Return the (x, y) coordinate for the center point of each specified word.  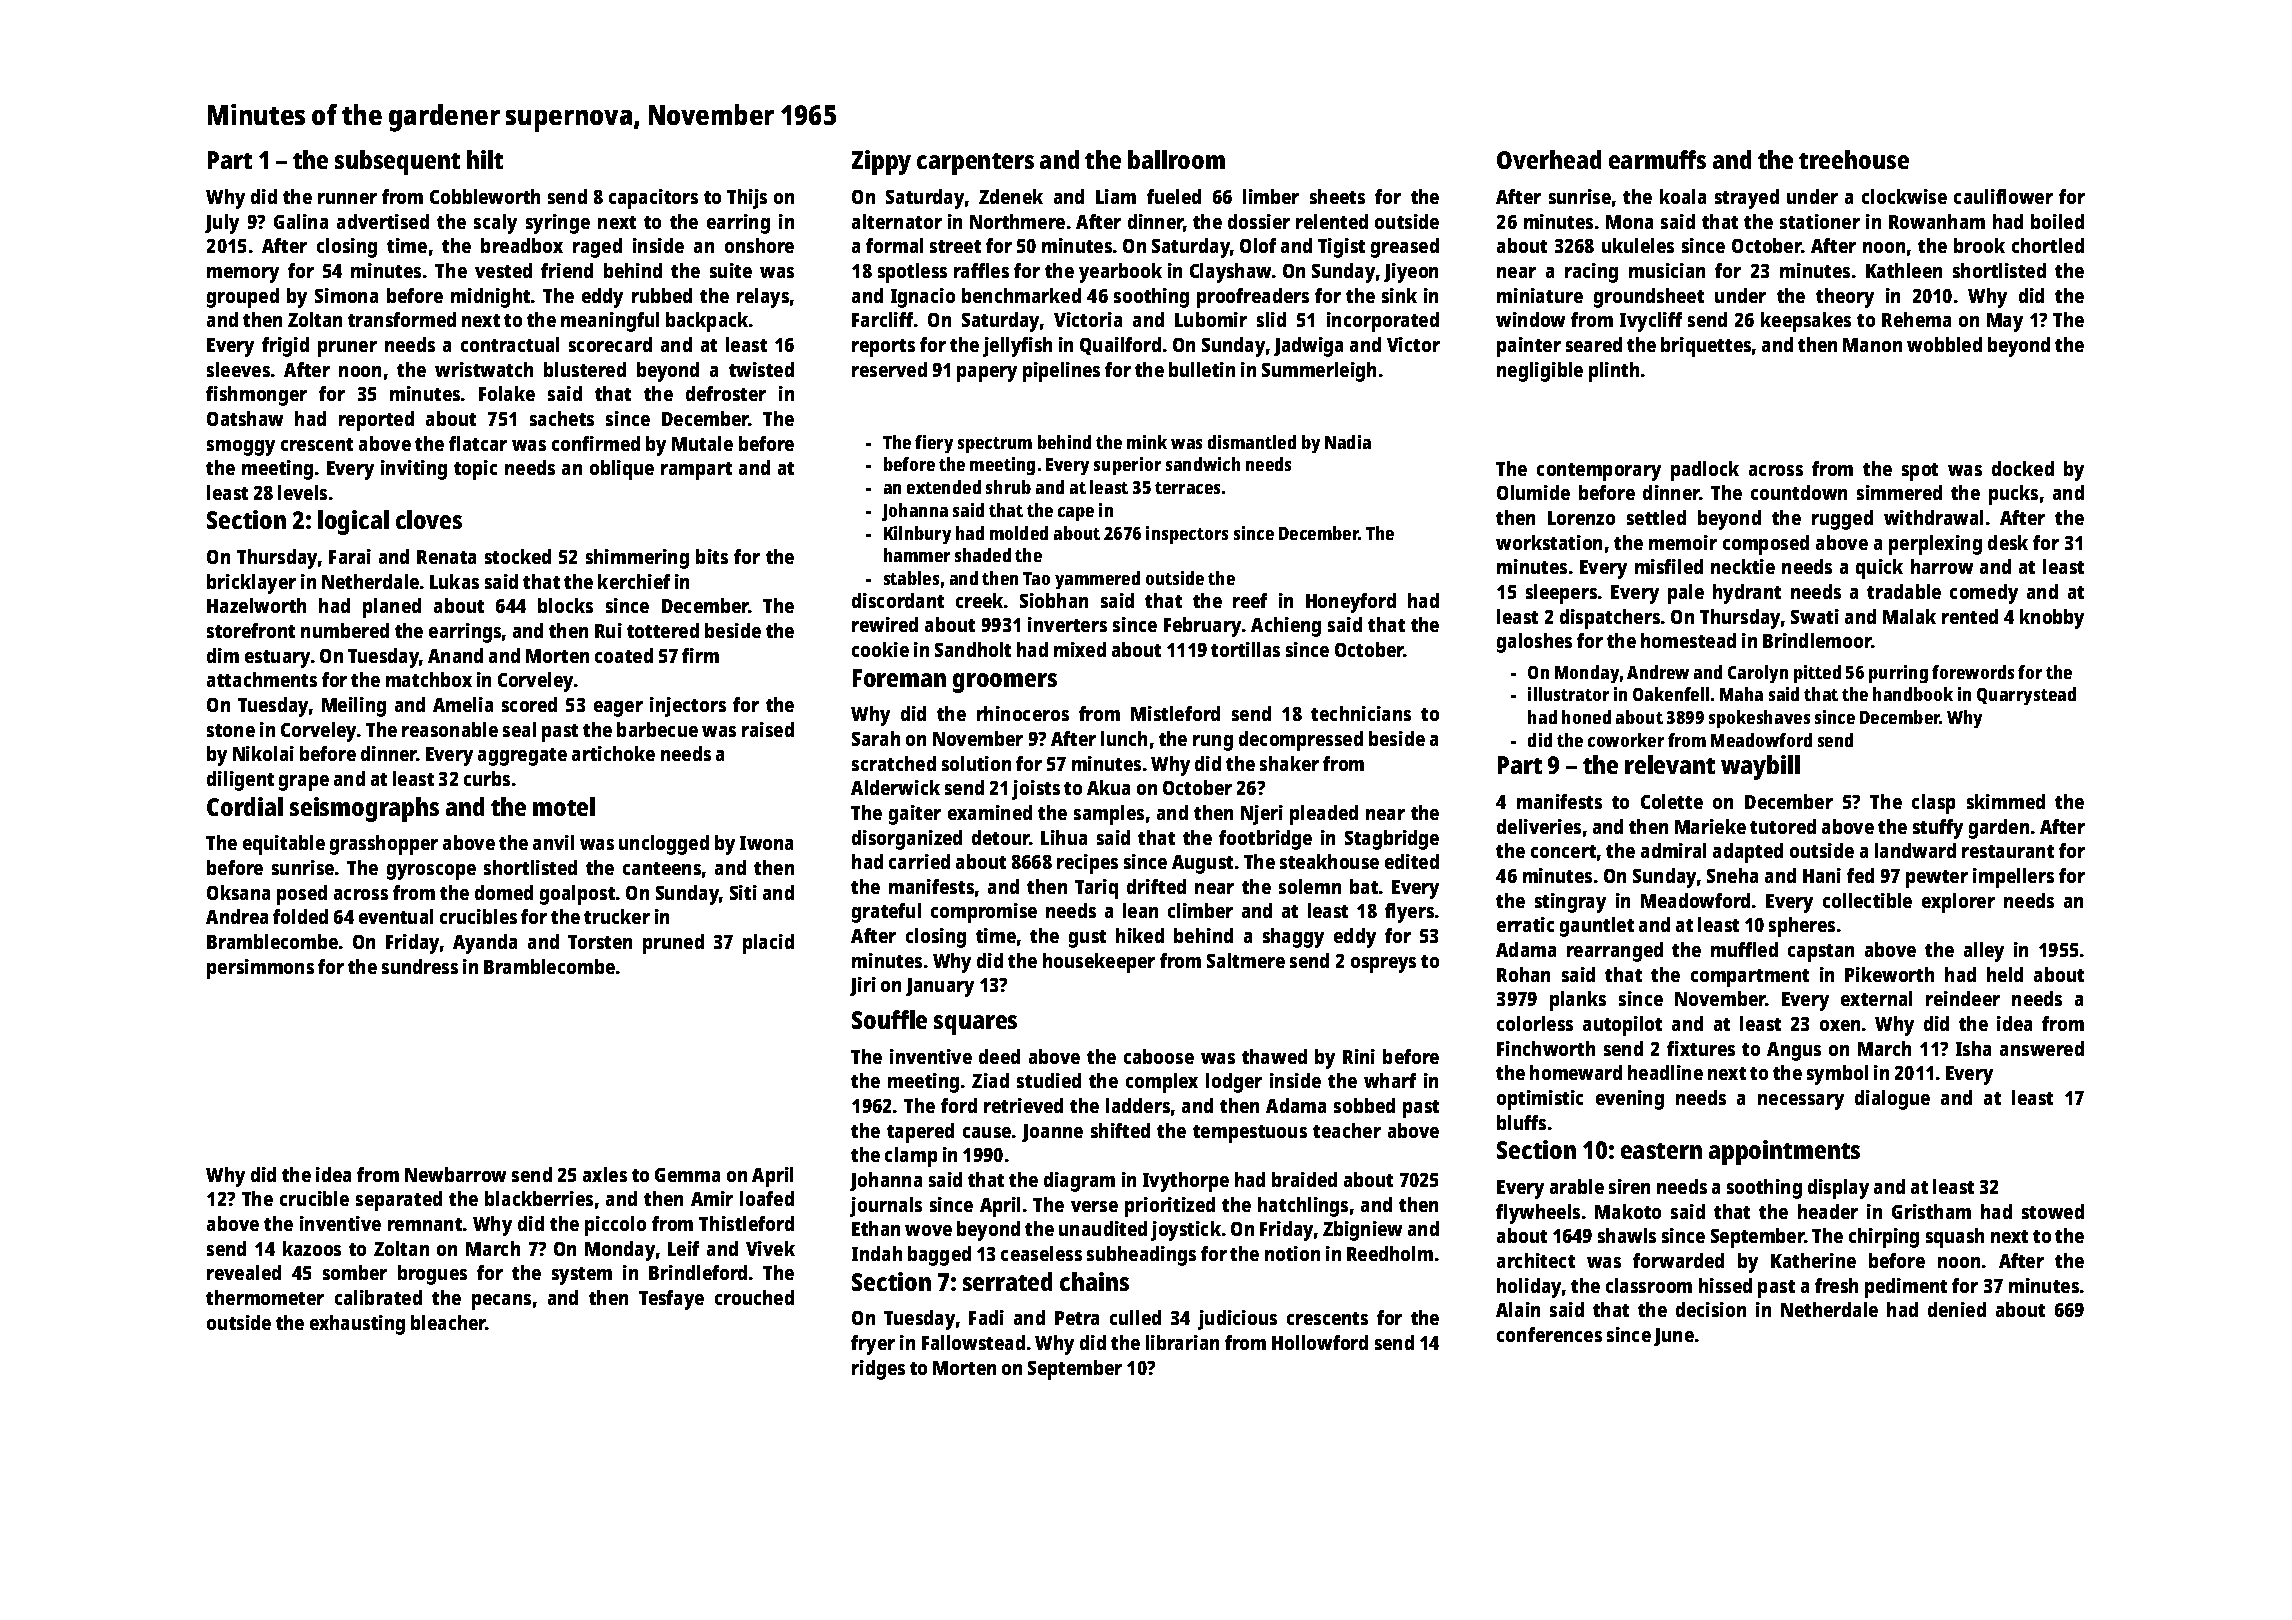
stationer (1820, 221)
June (1674, 1337)
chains (1094, 1281)
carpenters (975, 164)
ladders (1138, 1105)
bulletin (1202, 369)
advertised (383, 221)
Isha (1973, 1048)
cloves (429, 519)
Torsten (600, 942)
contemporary (1599, 472)
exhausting (357, 1325)
